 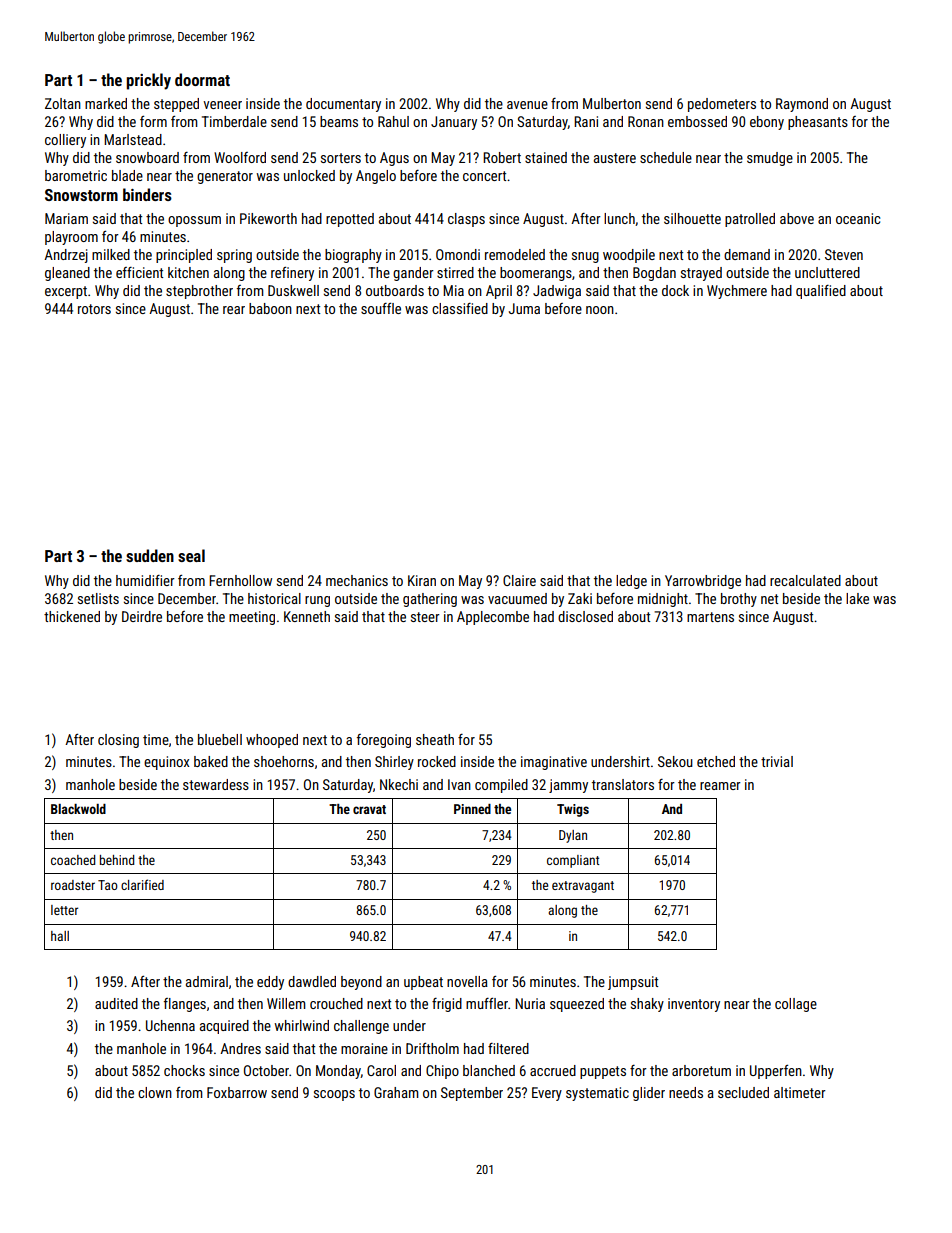 I want to click on Raymond, so click(x=802, y=105).
